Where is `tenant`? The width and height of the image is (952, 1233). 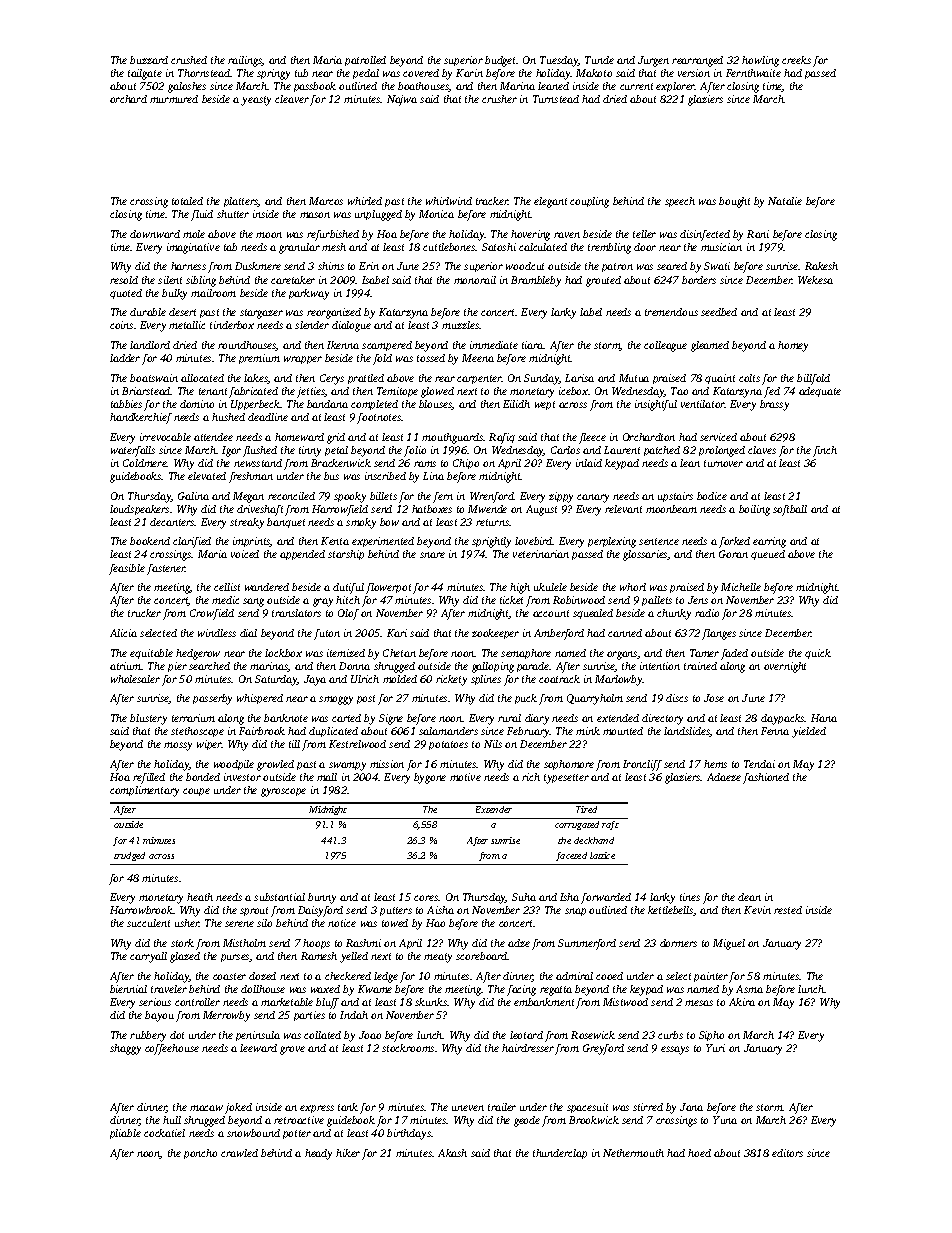
tenant is located at coordinates (213, 391).
